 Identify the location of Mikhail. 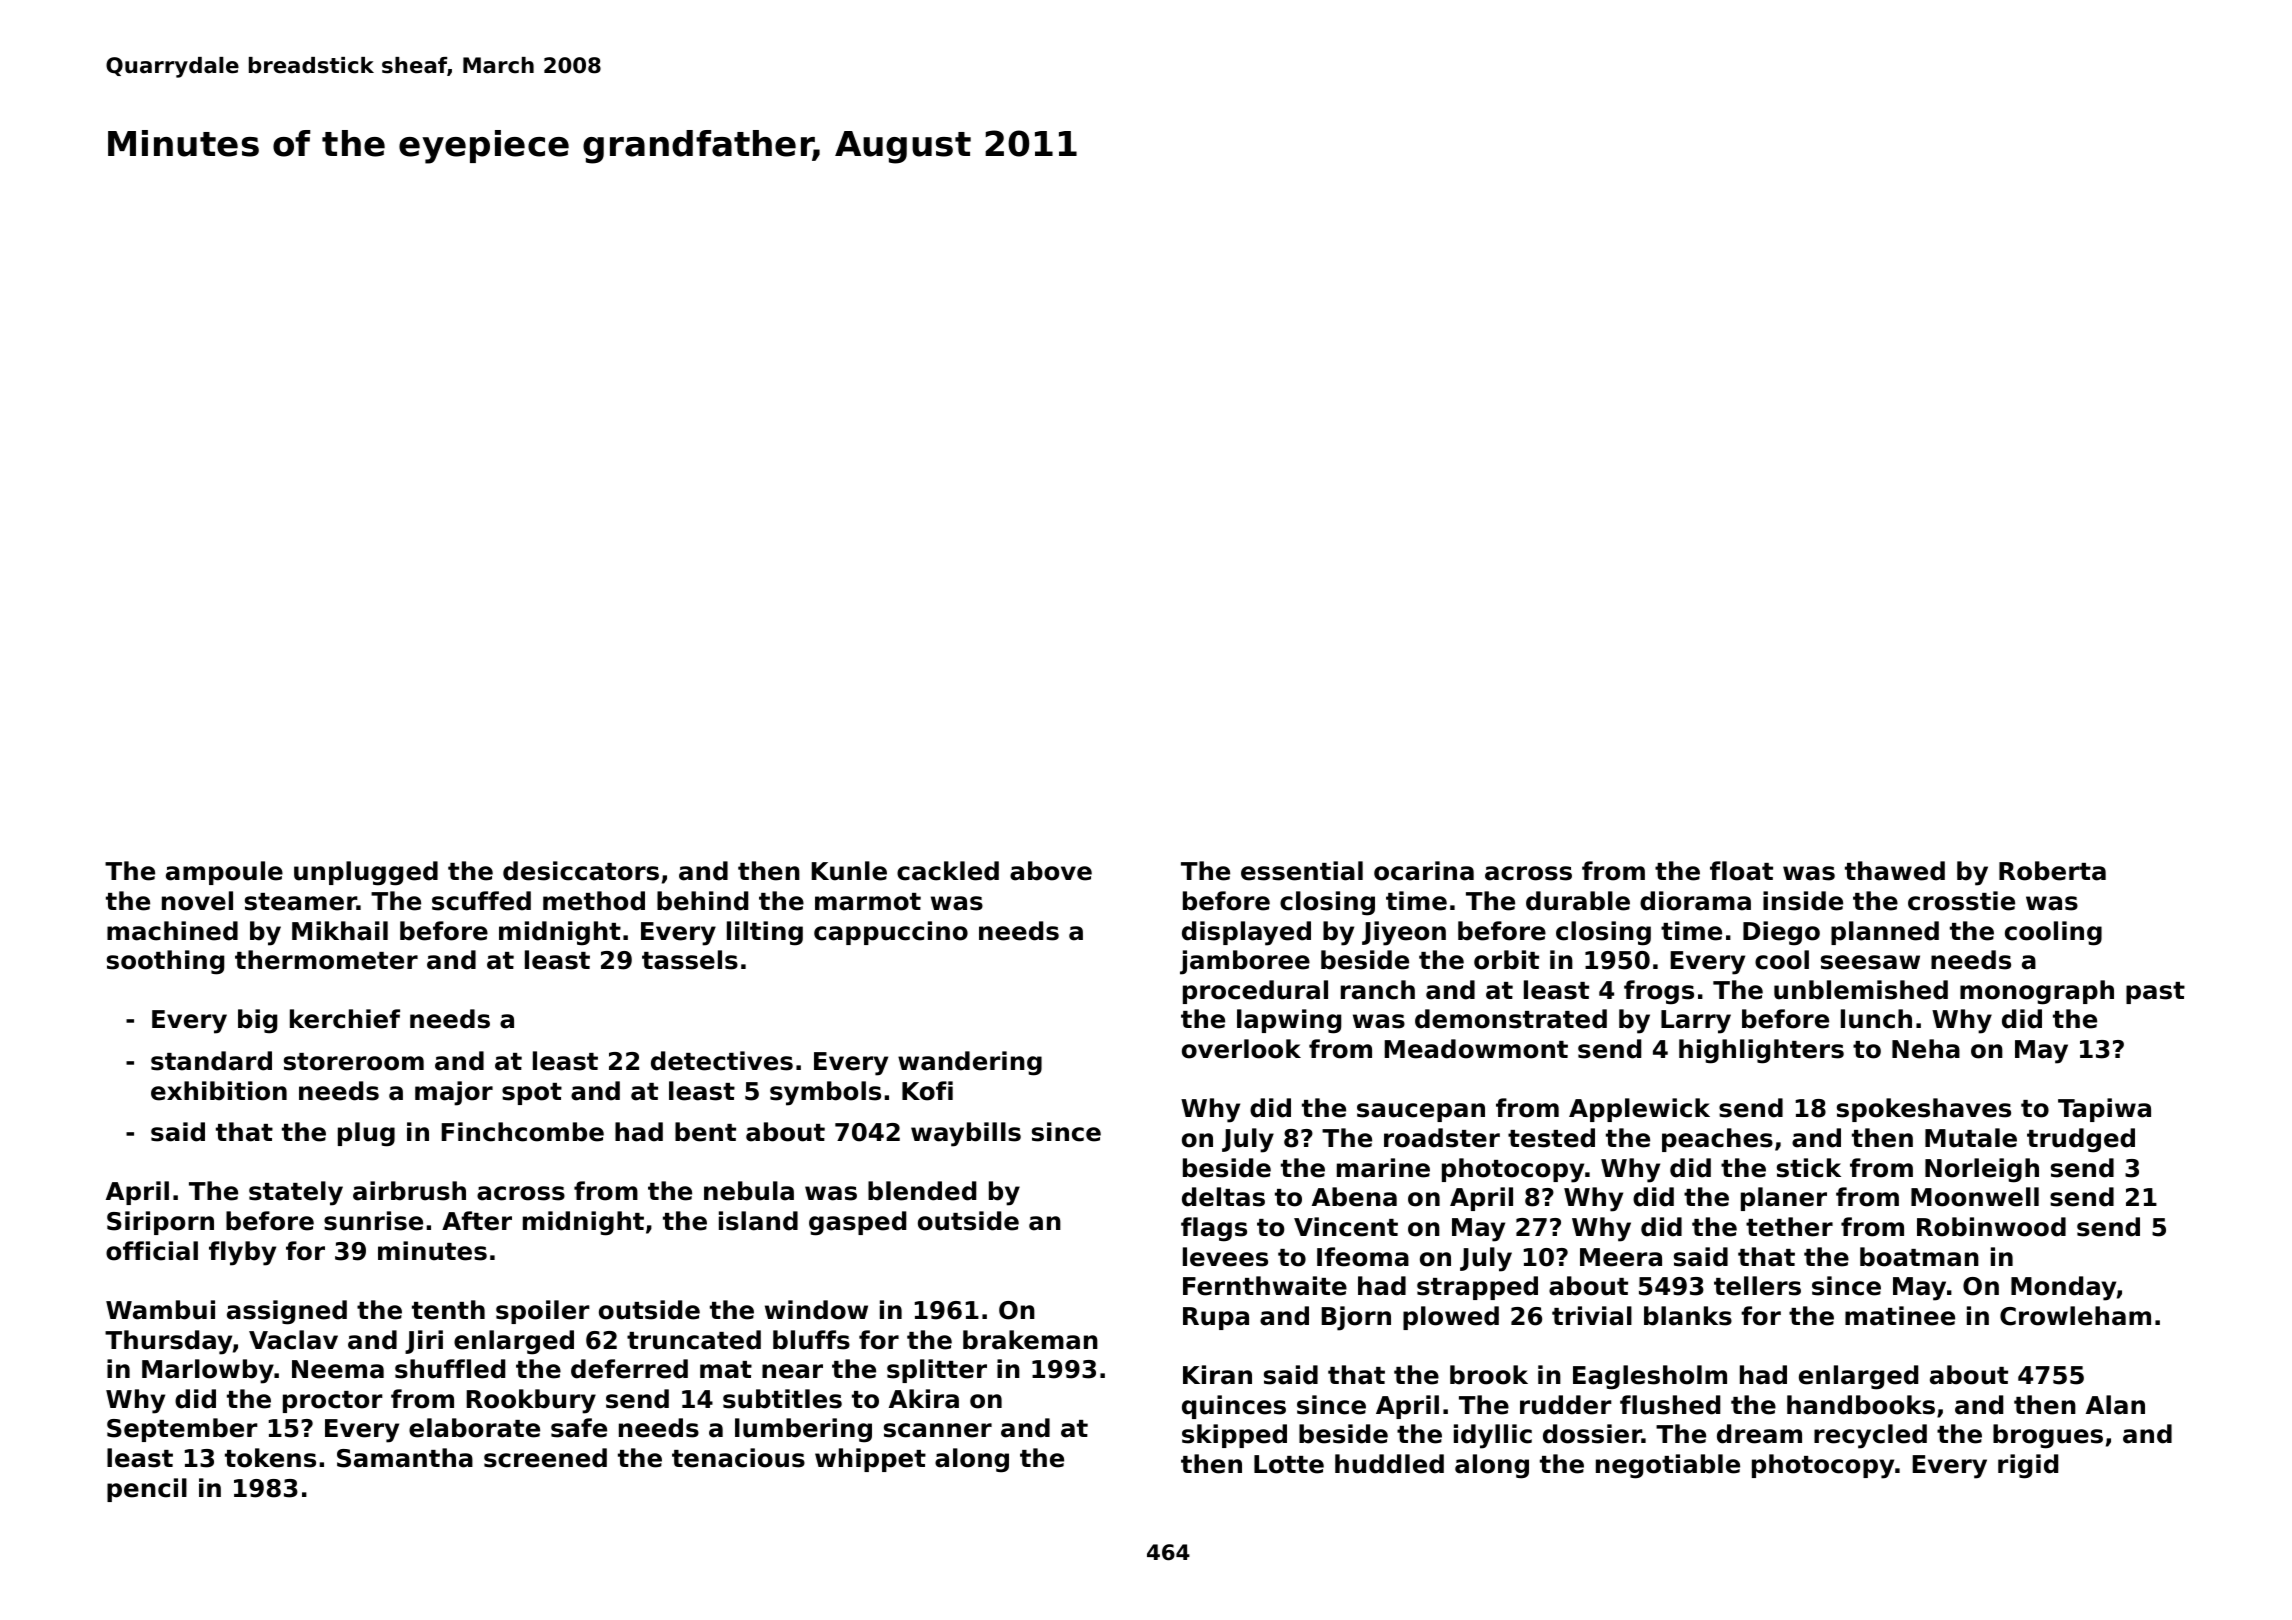
(340, 931).
